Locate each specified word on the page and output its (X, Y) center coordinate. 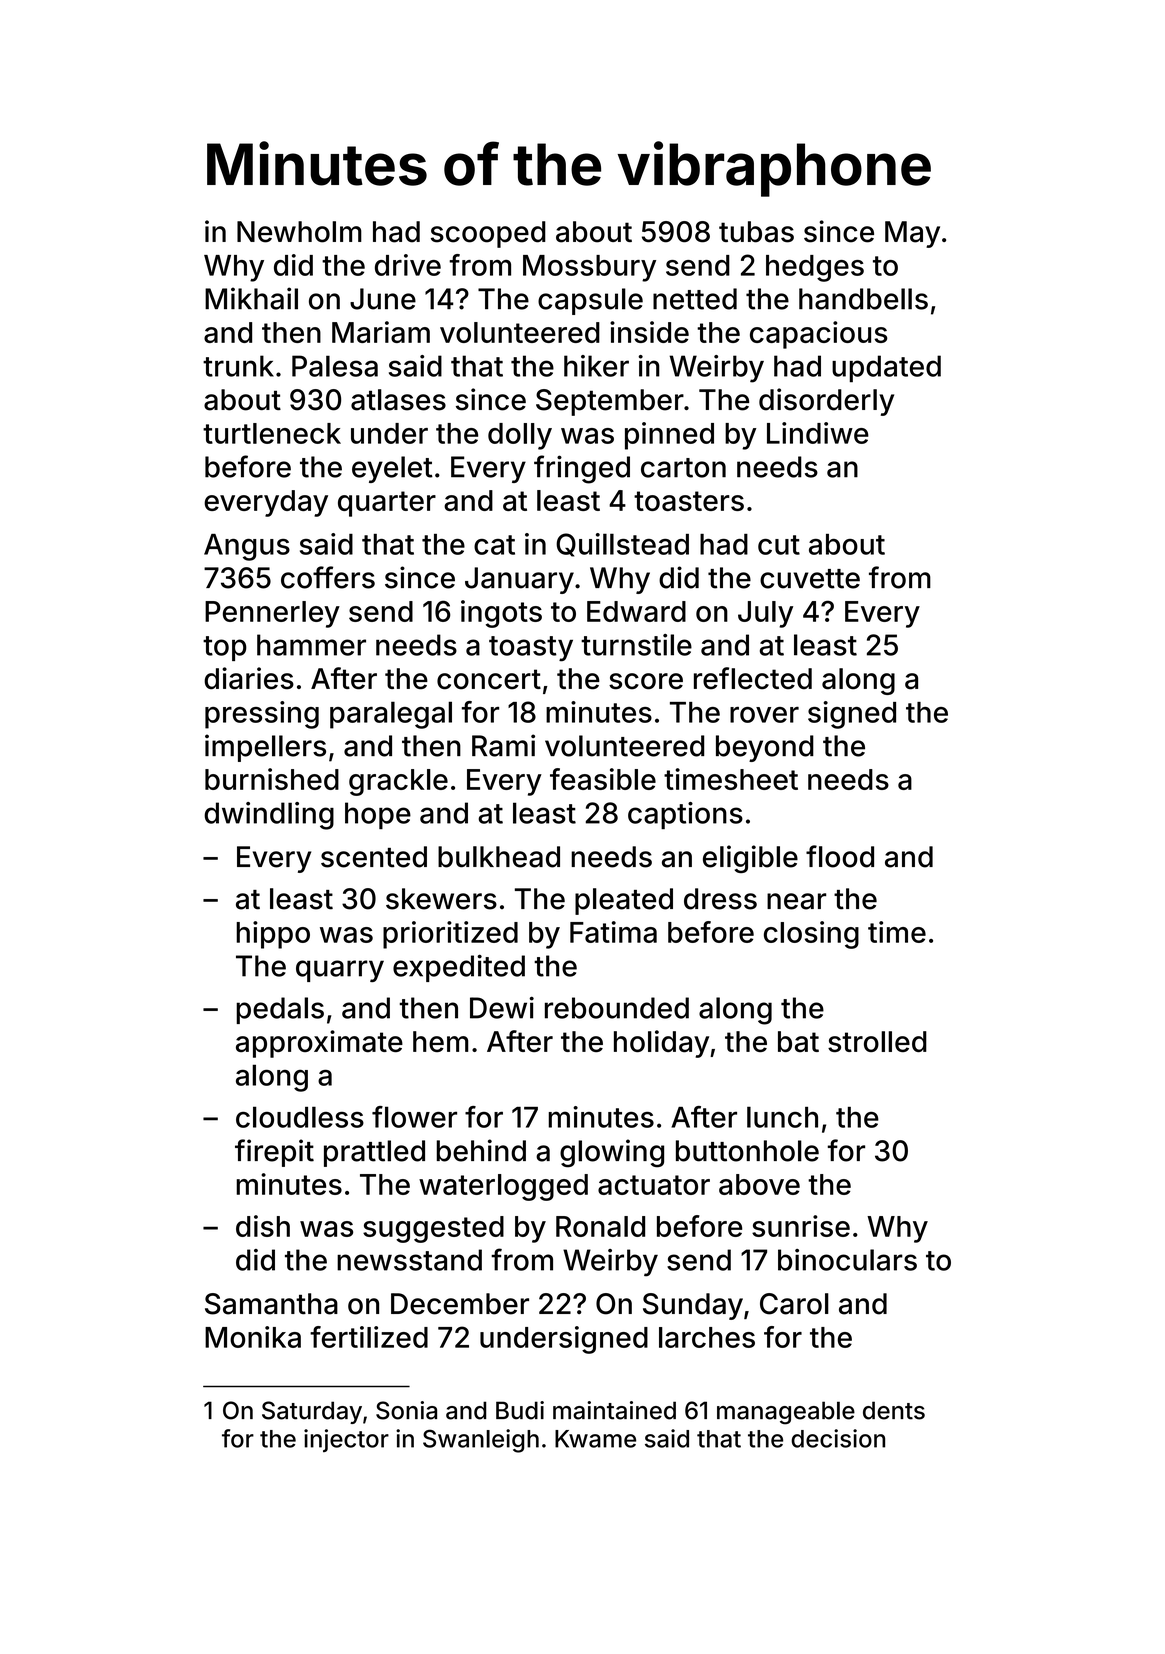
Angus (247, 547)
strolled (877, 1041)
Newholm (299, 232)
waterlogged (503, 1187)
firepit (274, 1153)
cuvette (810, 579)
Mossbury (589, 268)
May (912, 234)
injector (346, 1440)
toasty (531, 649)
